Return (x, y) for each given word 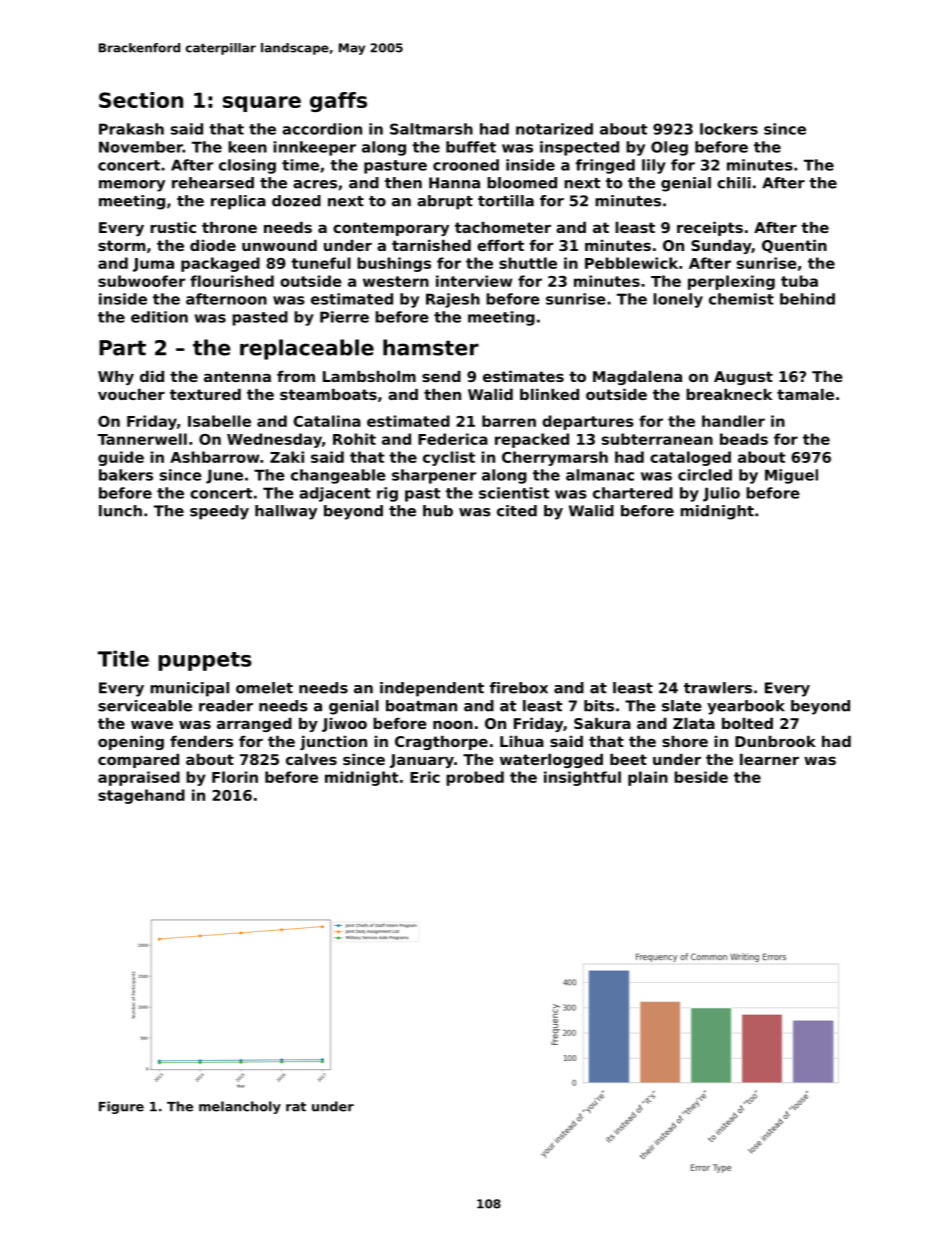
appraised (139, 778)
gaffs (338, 102)
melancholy (240, 1107)
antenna (237, 376)
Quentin (794, 246)
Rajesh (453, 300)
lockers (729, 129)
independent (432, 689)
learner (769, 759)
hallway (286, 512)
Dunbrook (775, 741)
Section (141, 100)
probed (475, 778)
